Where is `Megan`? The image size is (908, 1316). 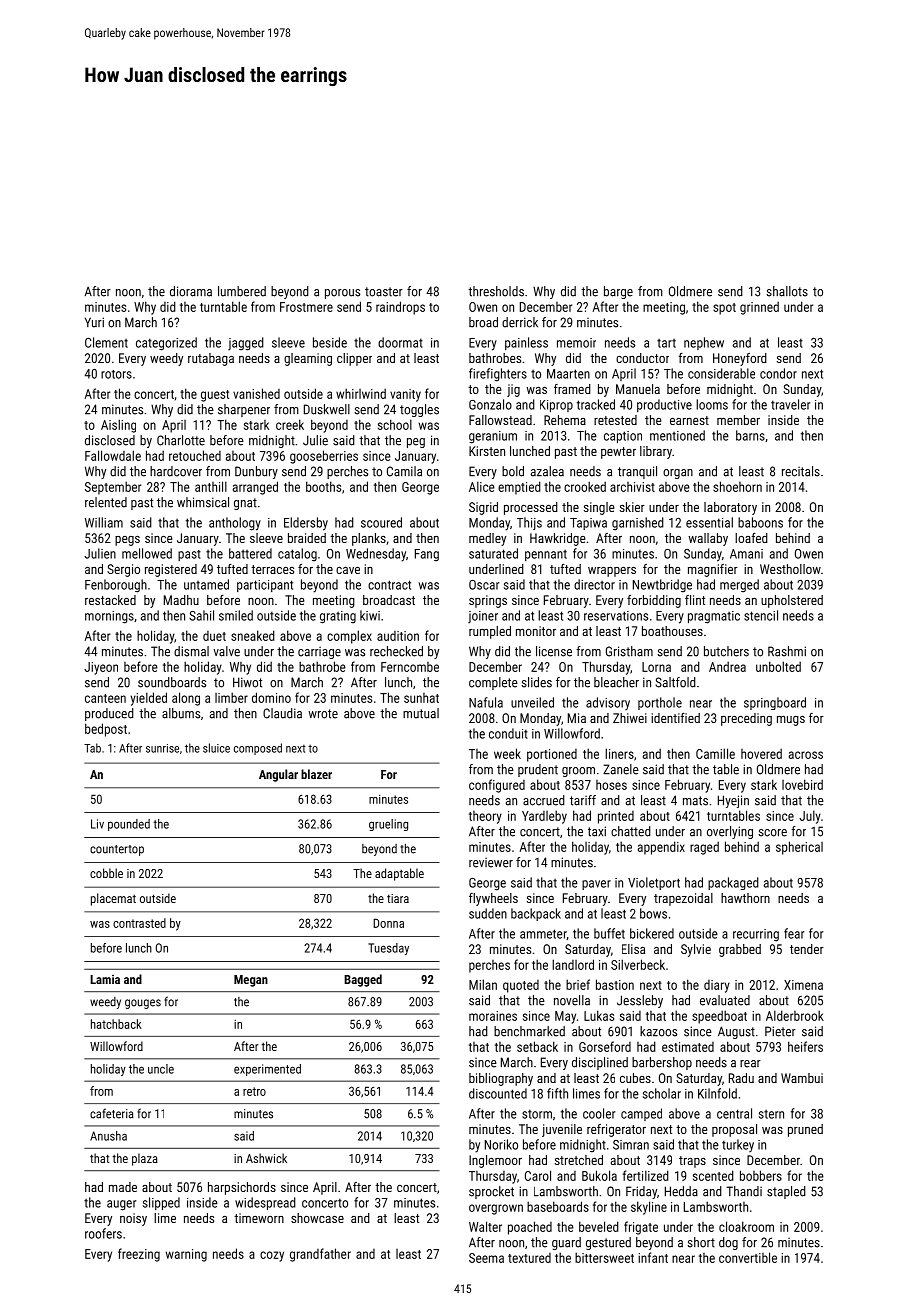 Megan is located at coordinates (251, 981).
